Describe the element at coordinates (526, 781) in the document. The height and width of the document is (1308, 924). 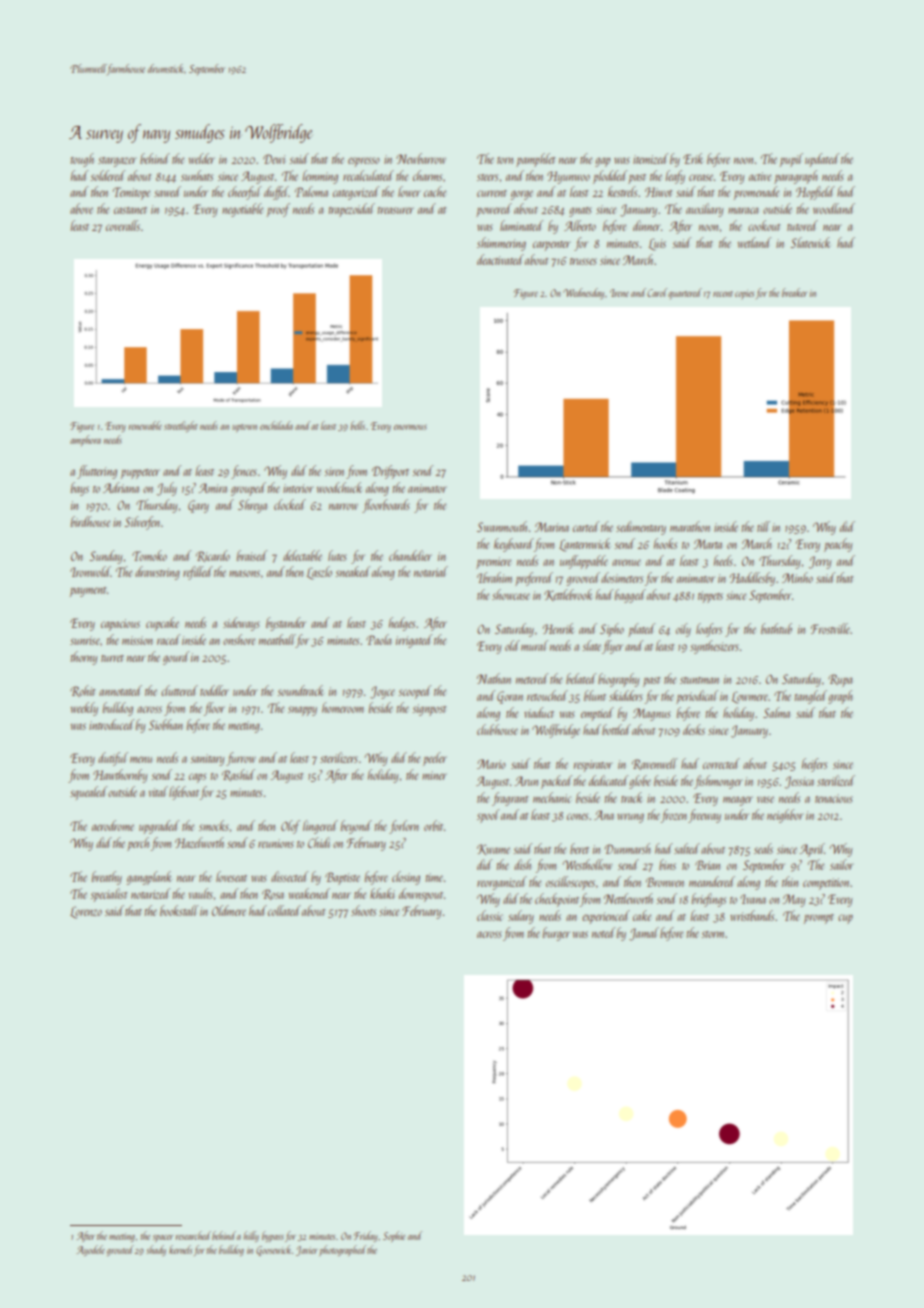
I see `Arun` at that location.
